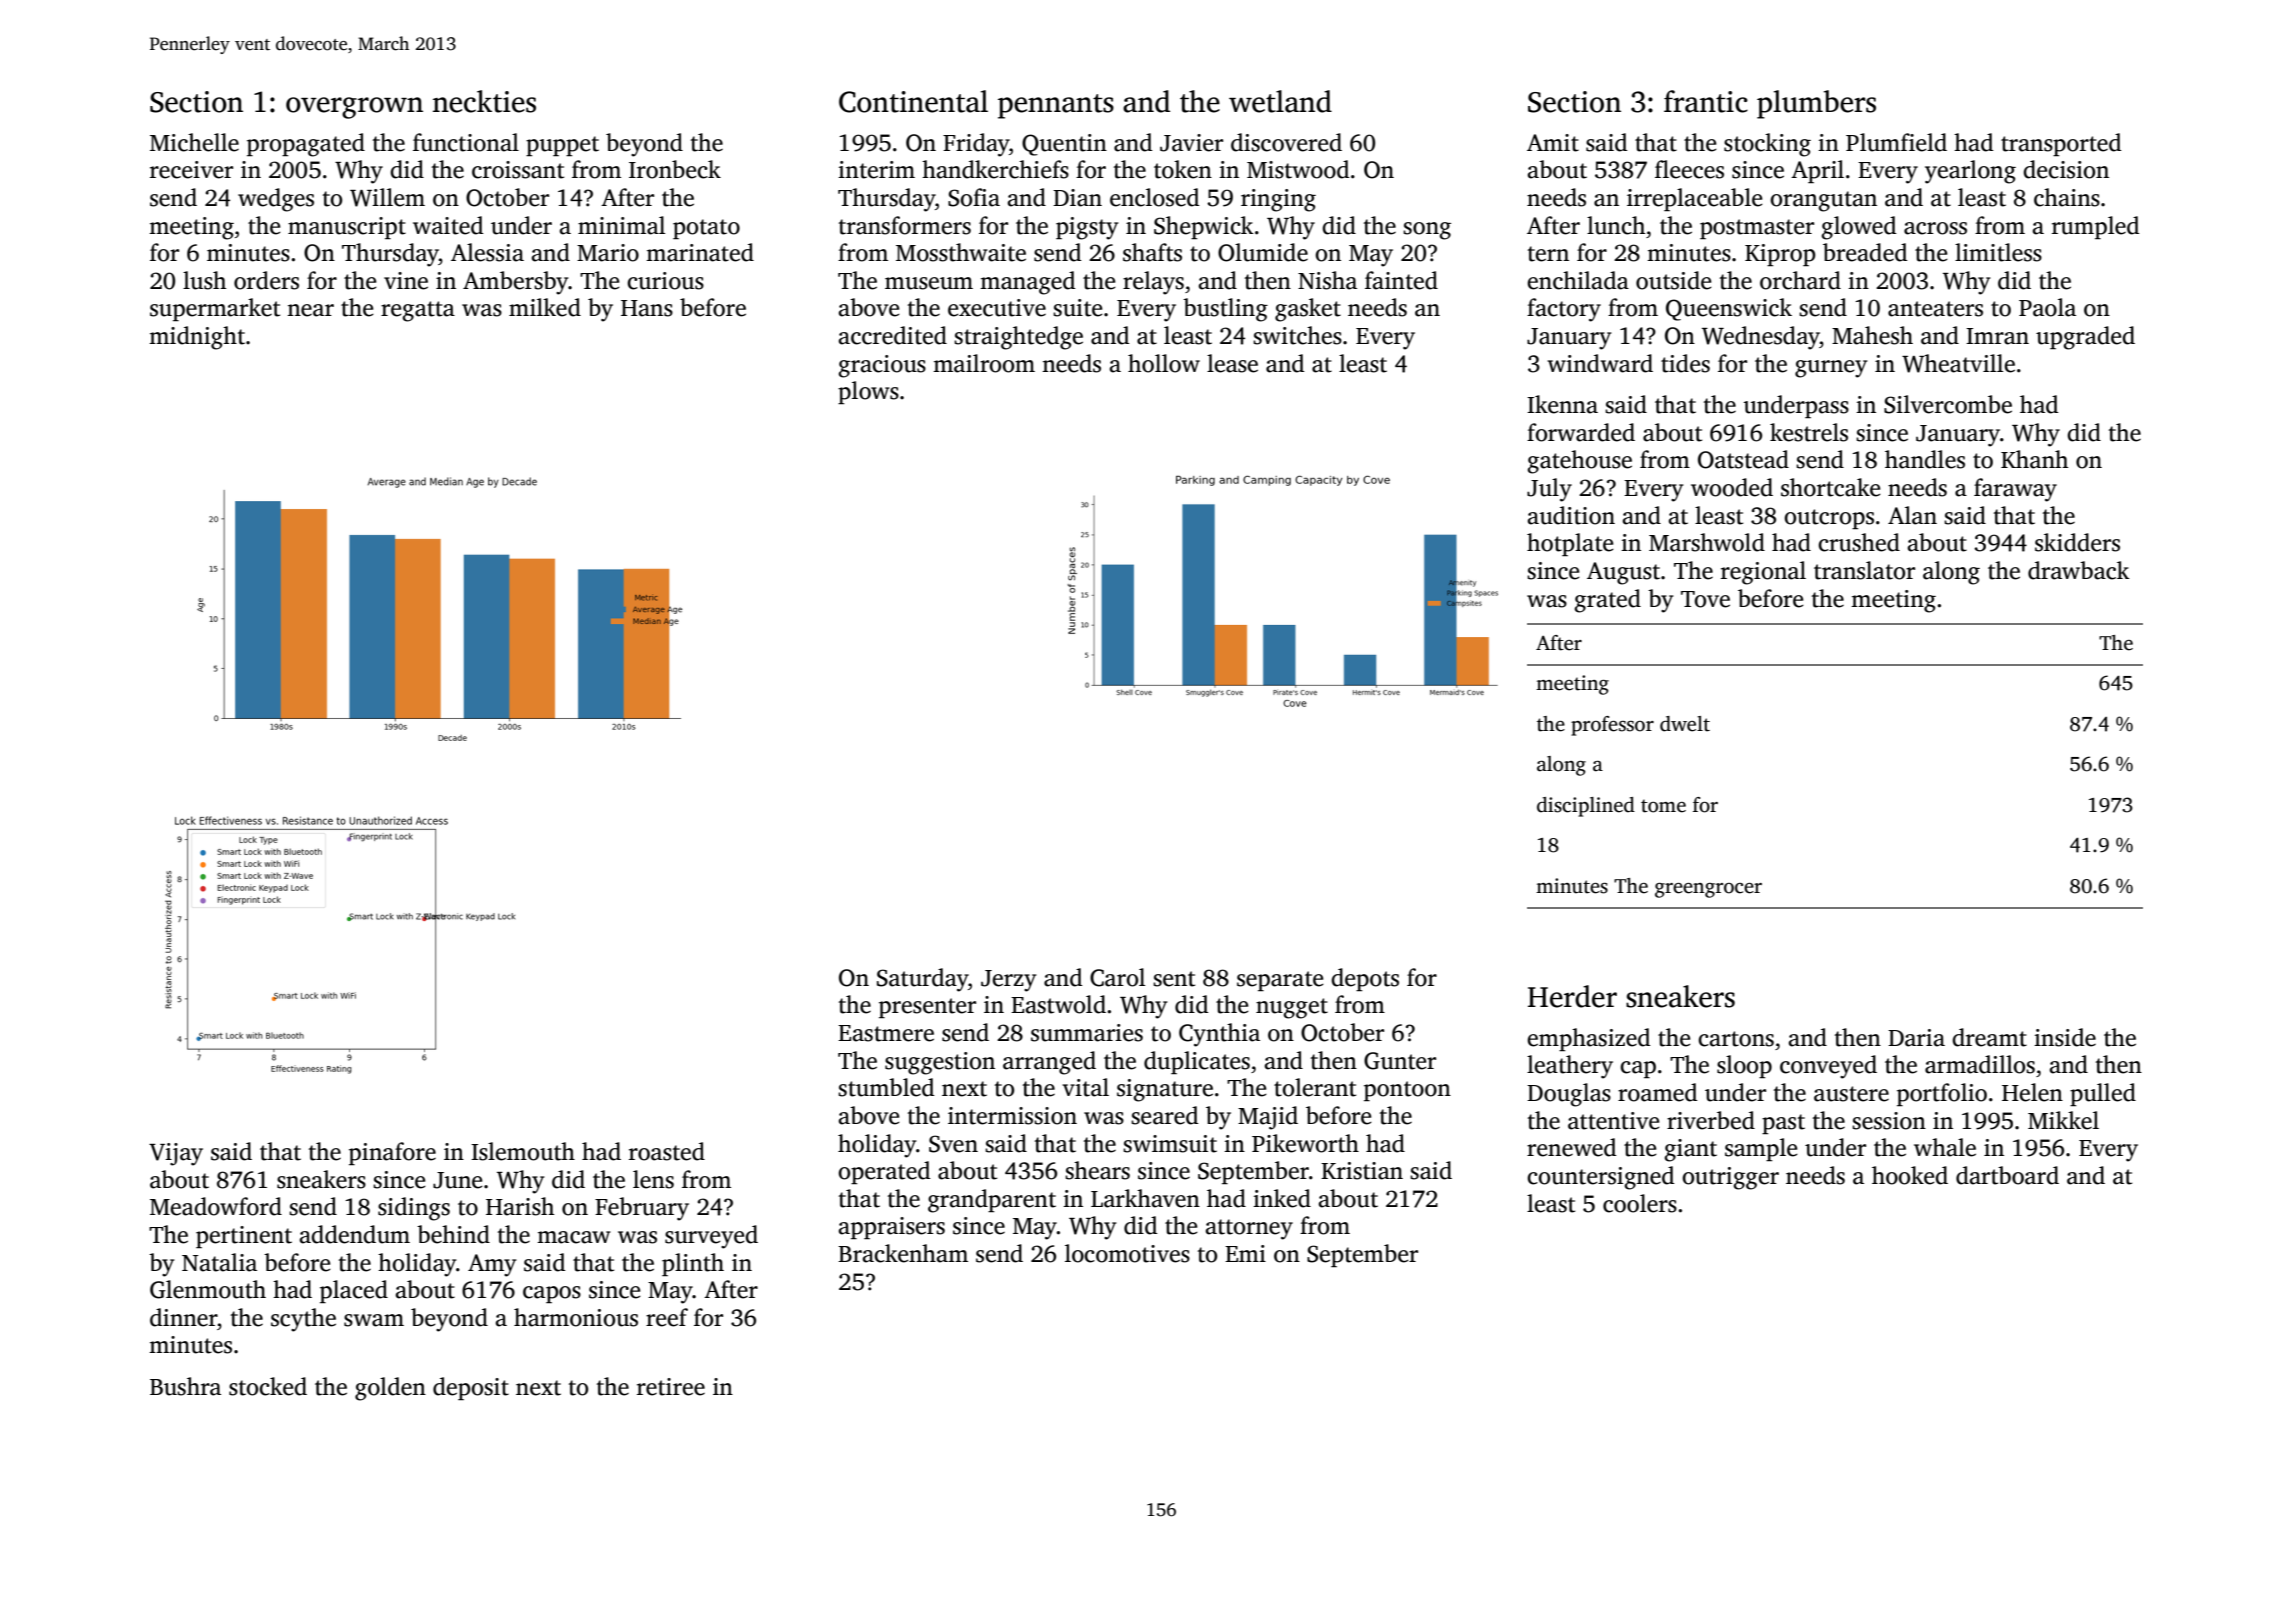  What do you see at coordinates (1245, 1253) in the document?
I see `Emi` at bounding box center [1245, 1253].
